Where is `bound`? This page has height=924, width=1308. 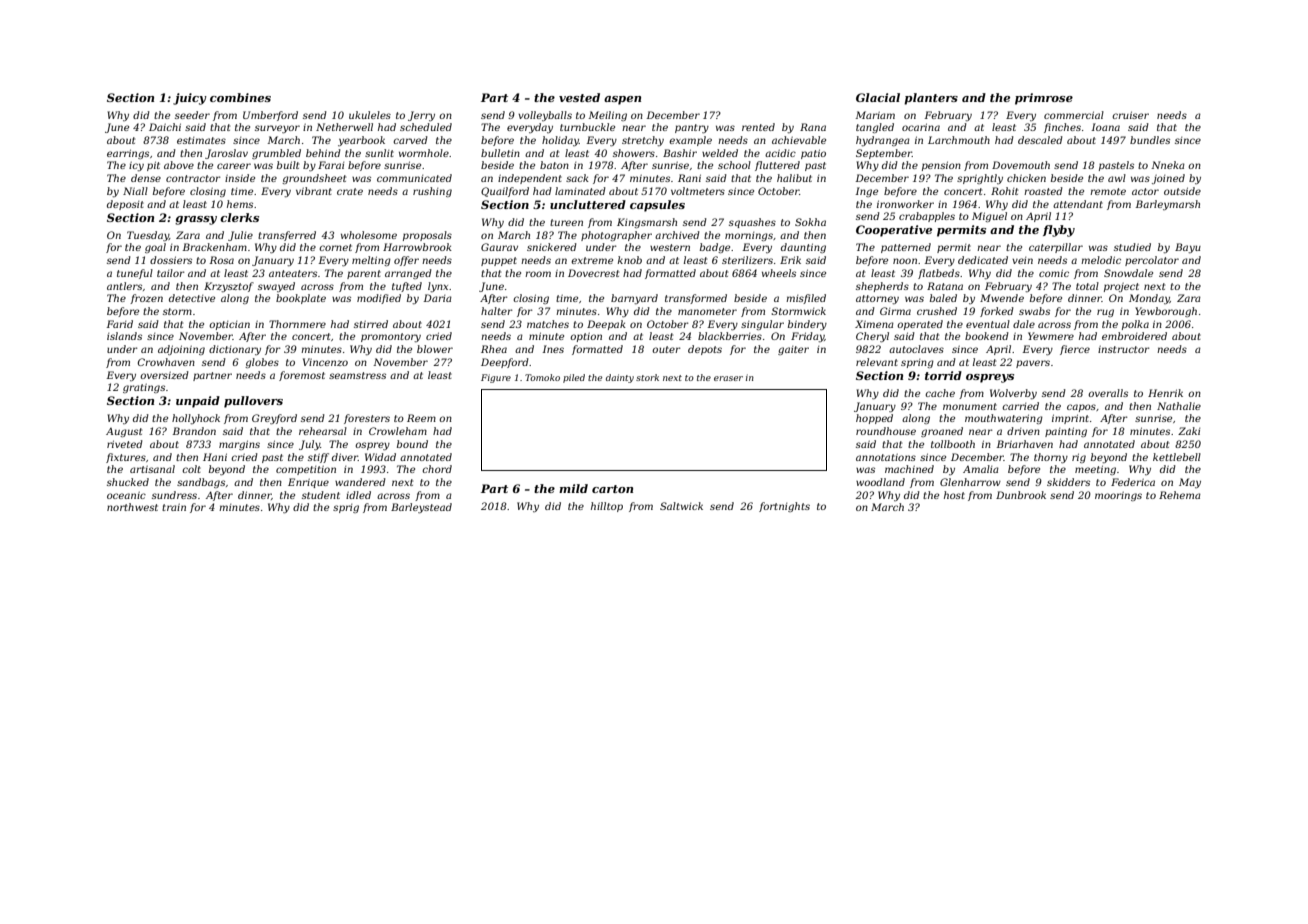
bound is located at coordinates (412, 444).
